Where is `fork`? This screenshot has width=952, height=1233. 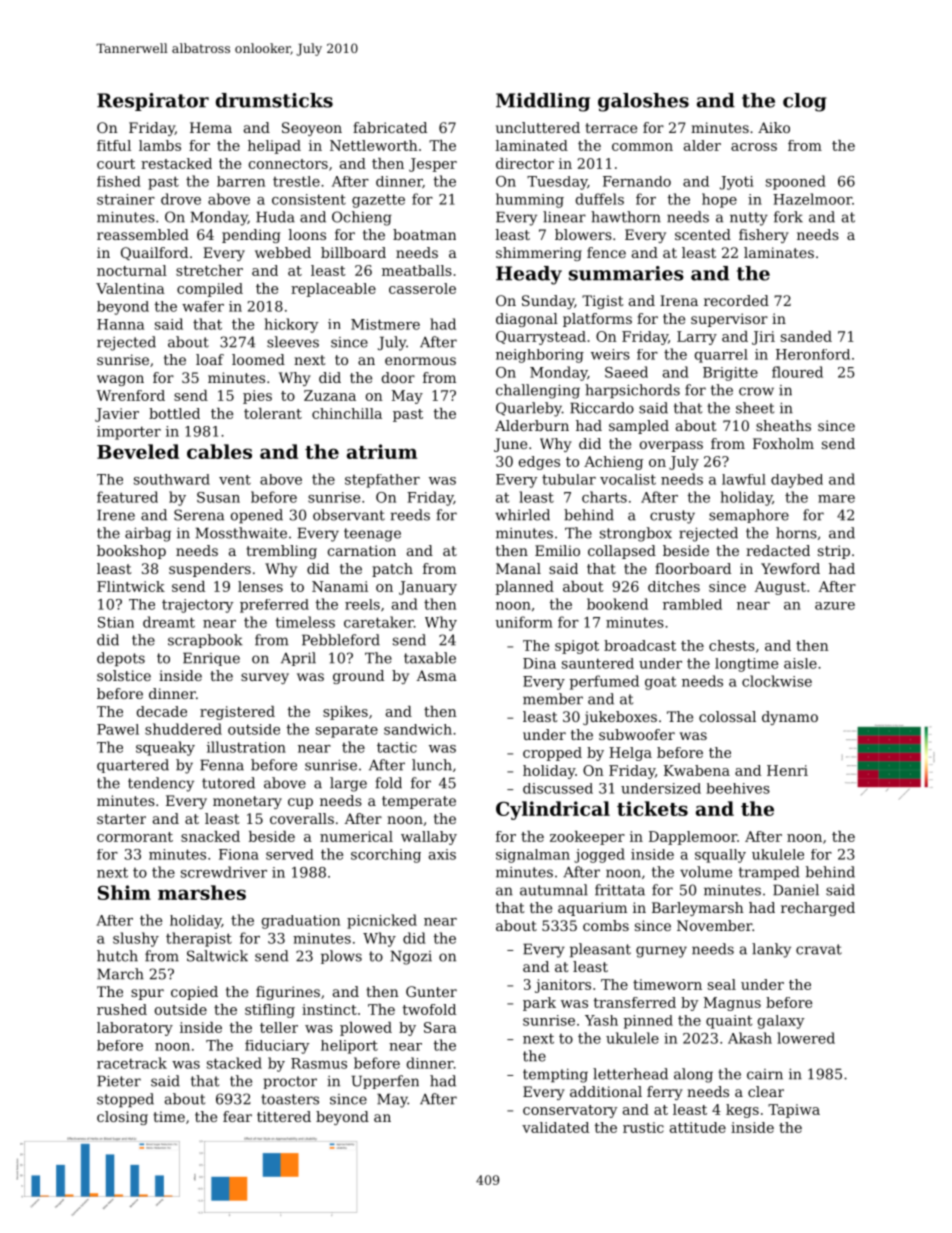 fork is located at coordinates (788, 217).
